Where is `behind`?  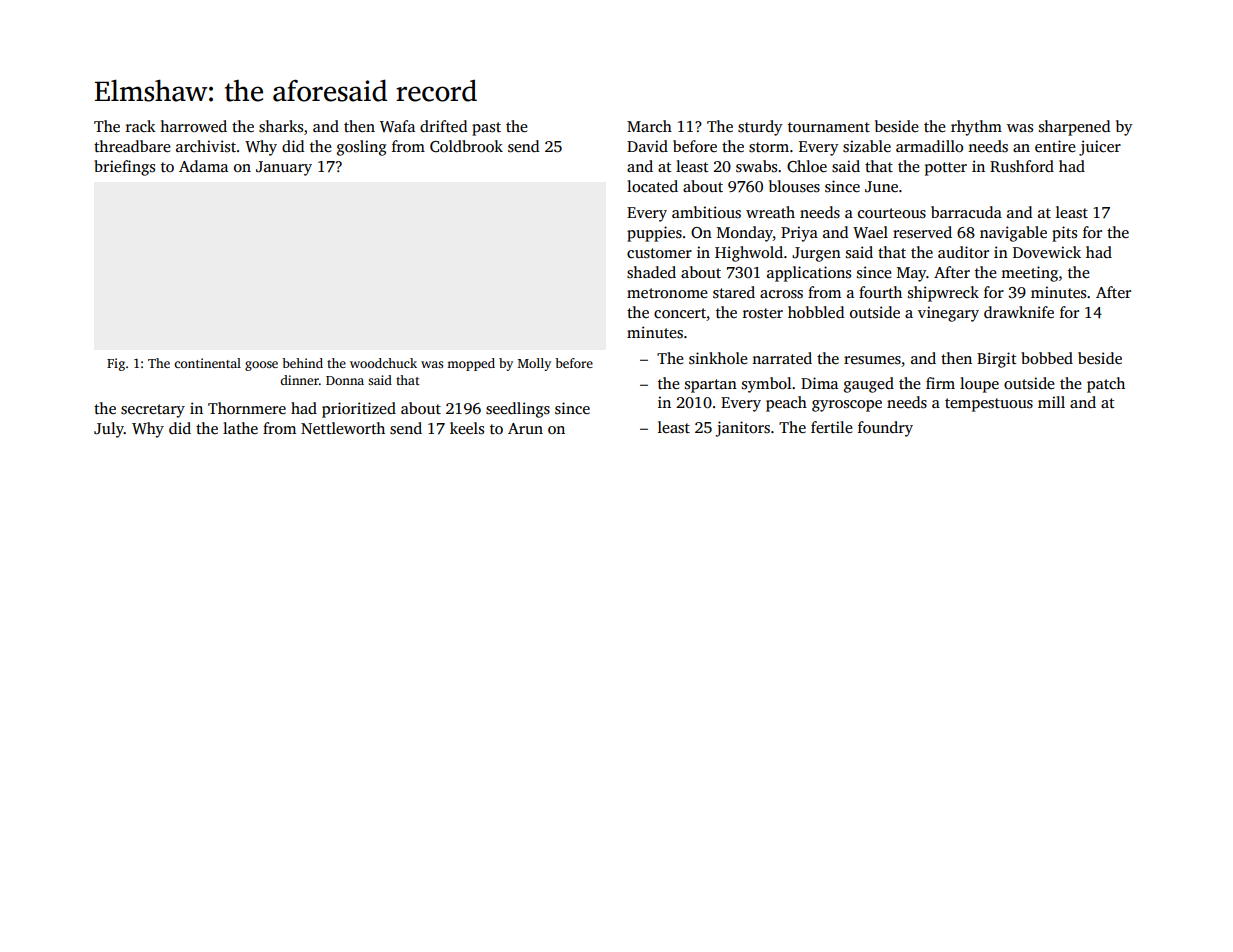
behind is located at coordinates (302, 363).
